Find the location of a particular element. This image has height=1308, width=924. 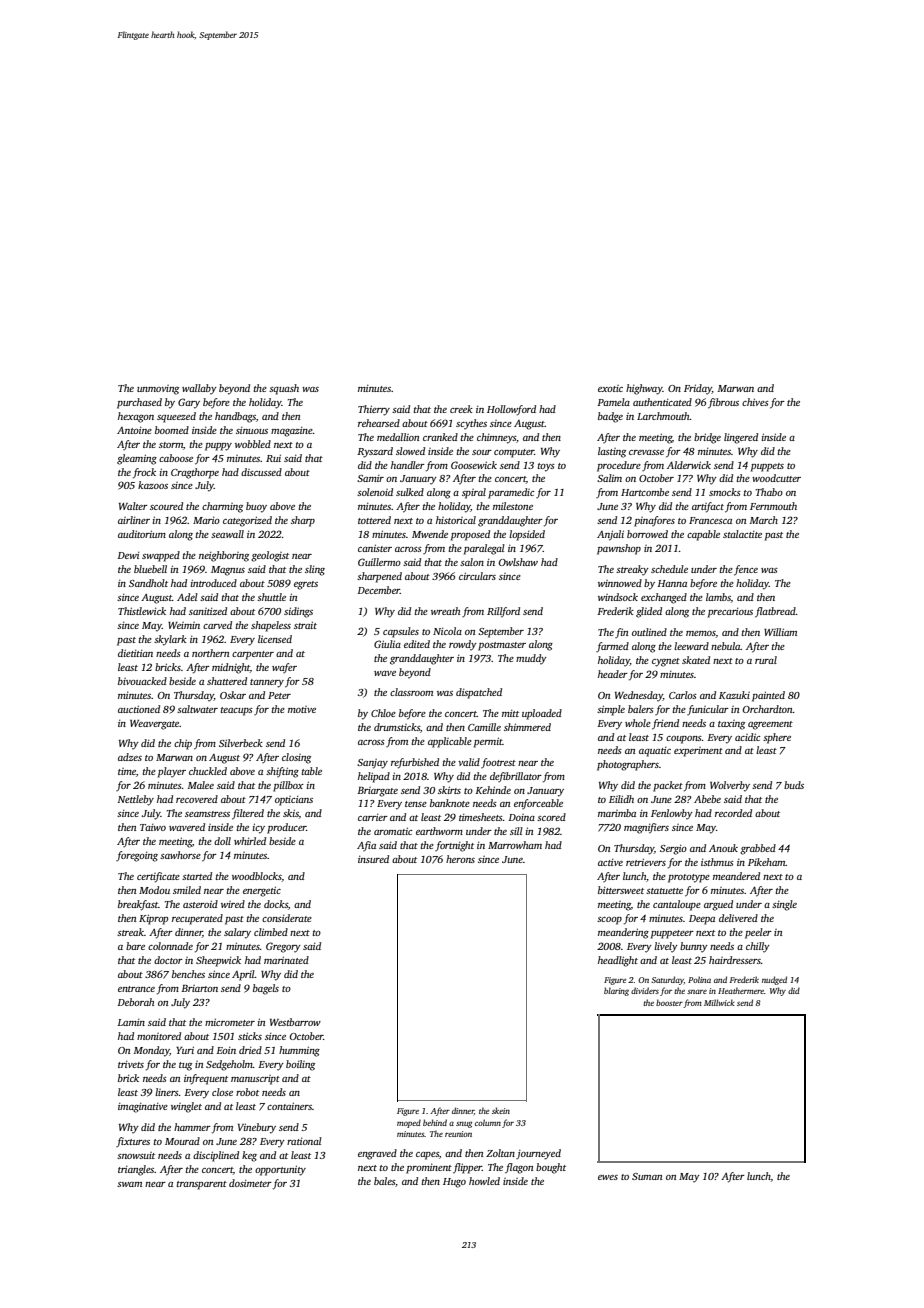

fortnight is located at coordinates (454, 846).
